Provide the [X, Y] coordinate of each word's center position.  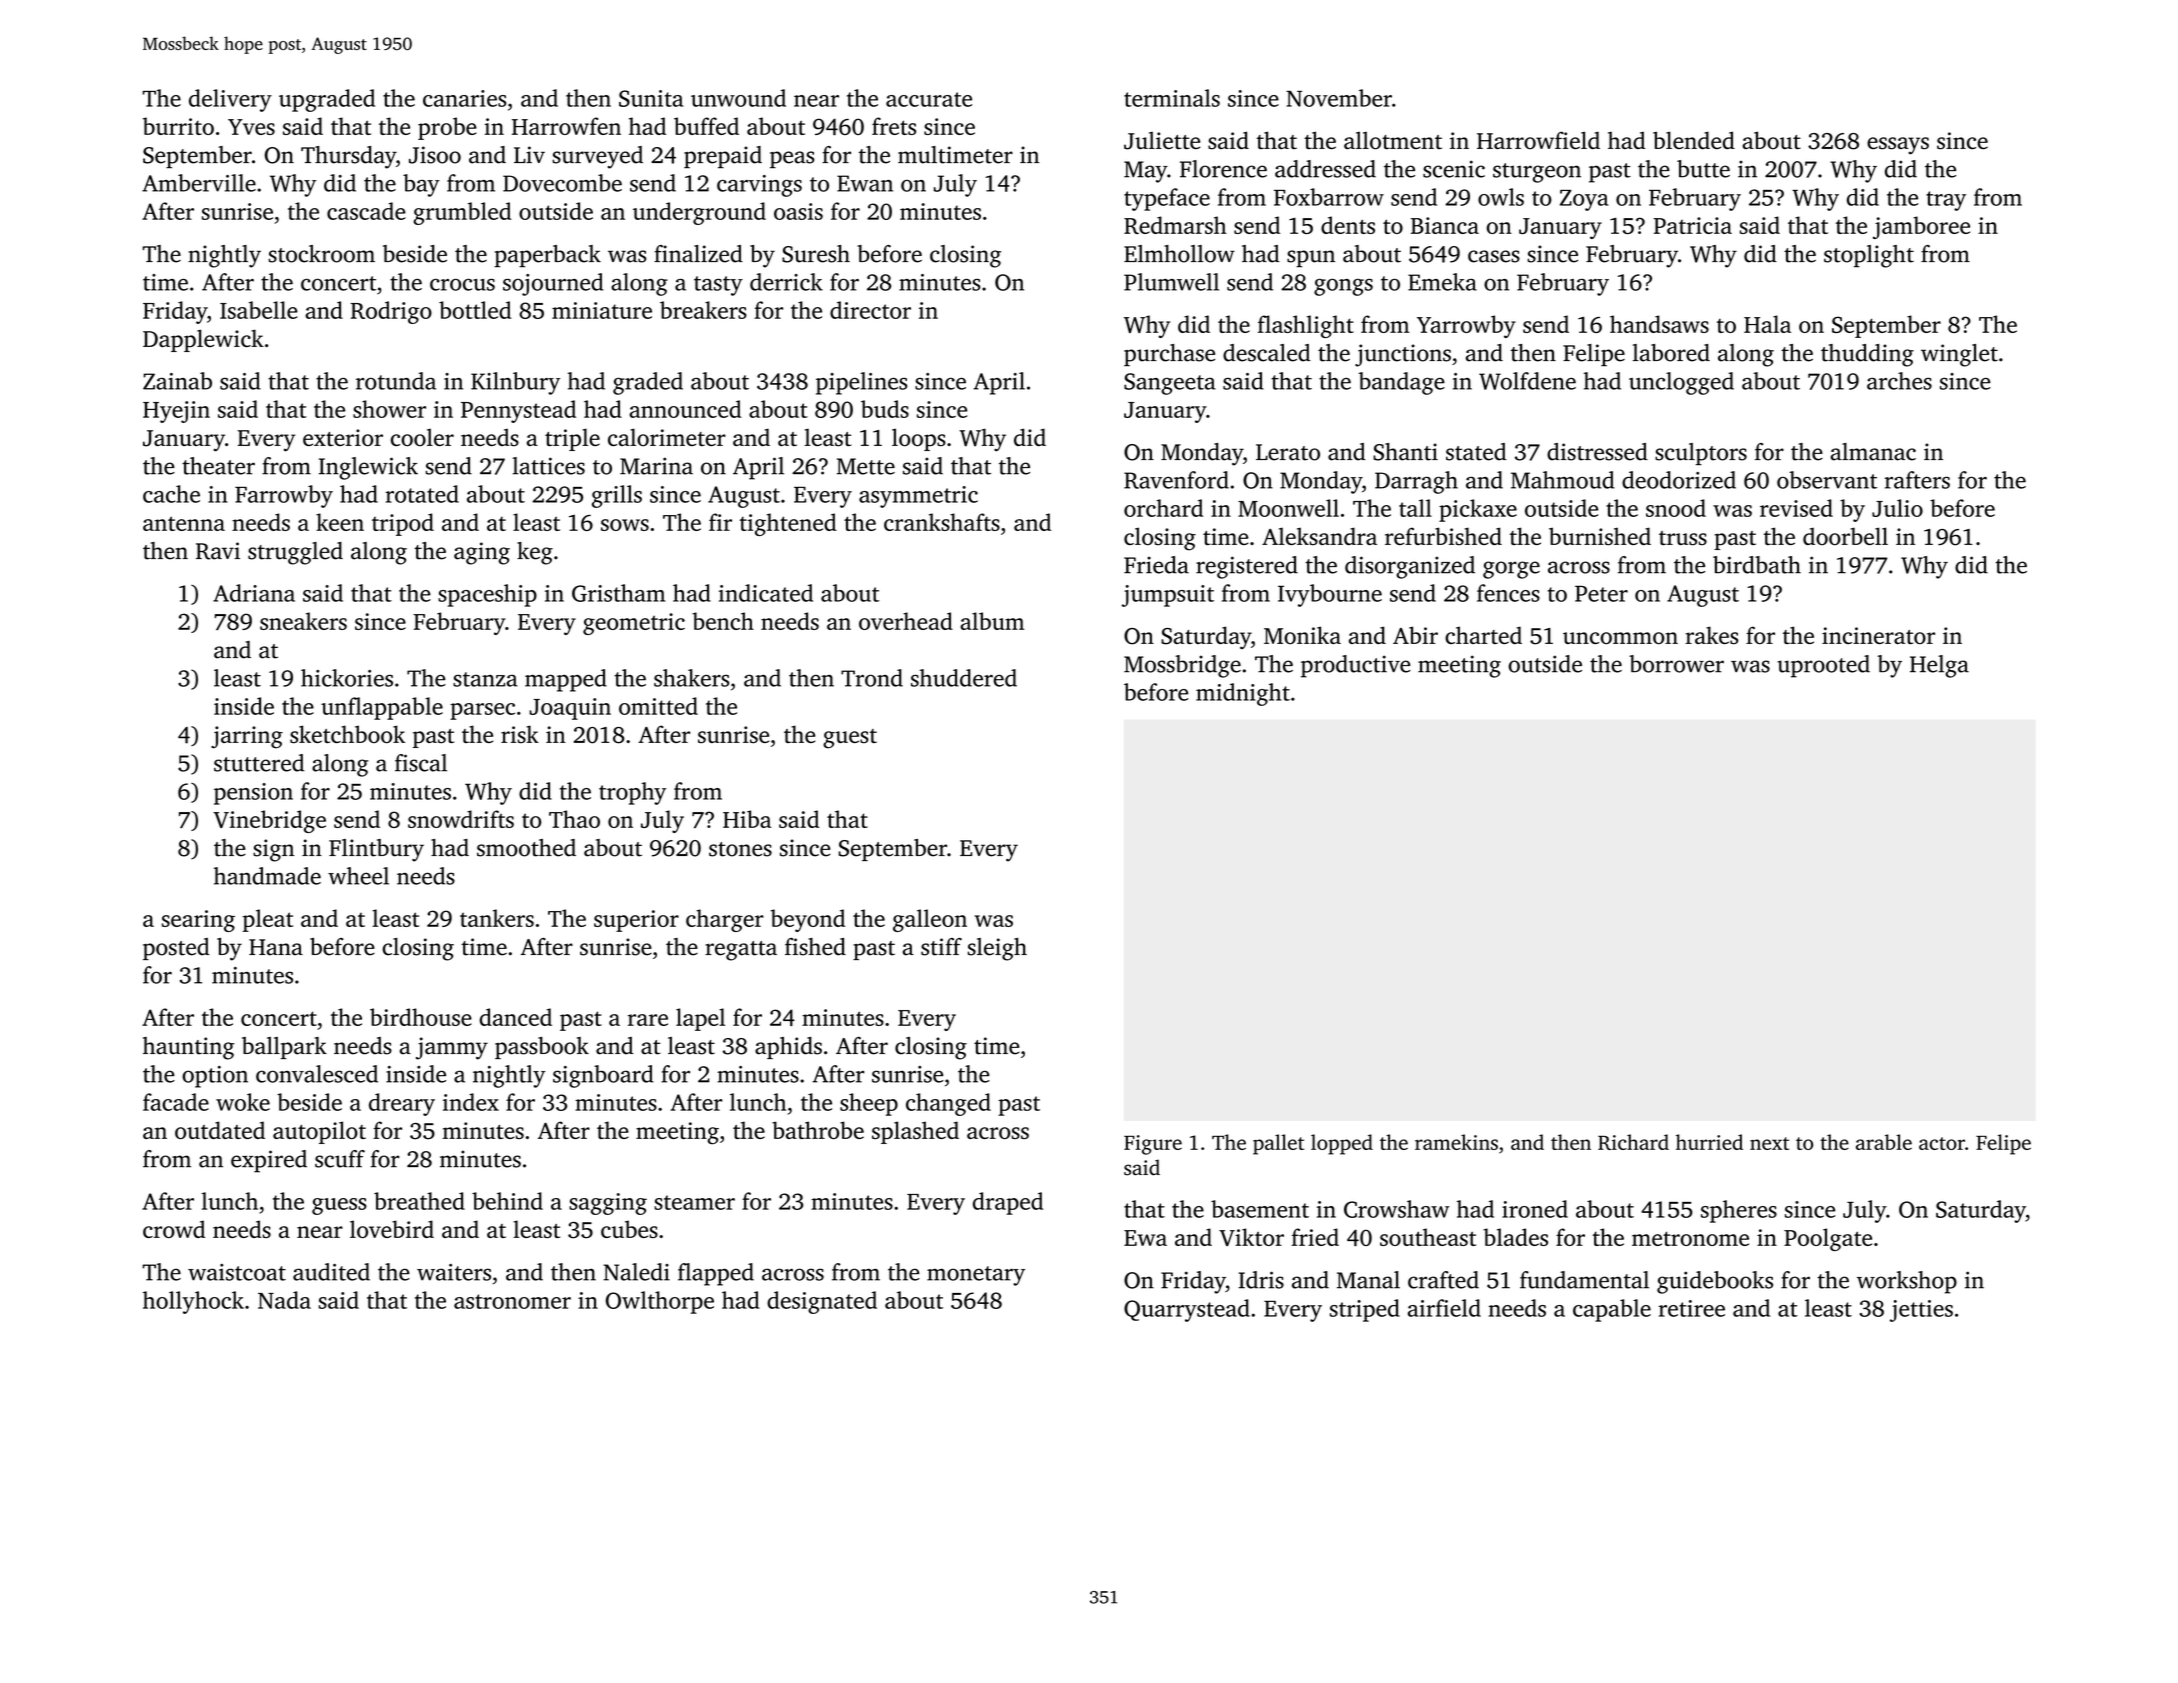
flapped [716, 1274]
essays [1898, 146]
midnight [1243, 694]
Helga [1939, 666]
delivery [230, 100]
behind [507, 1201]
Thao [574, 819]
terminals [1172, 98]
